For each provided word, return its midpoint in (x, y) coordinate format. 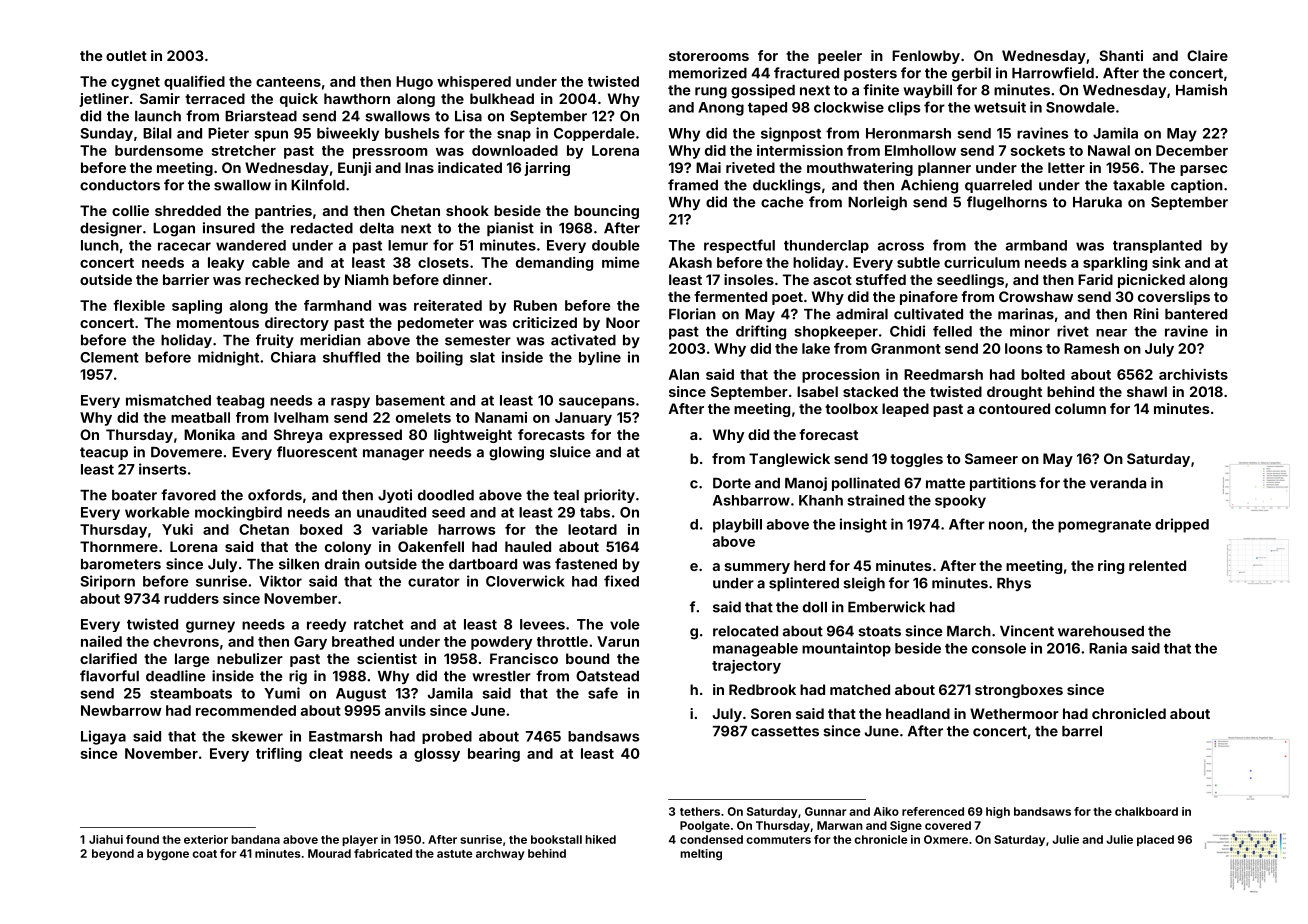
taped (767, 109)
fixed (621, 581)
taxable (1139, 185)
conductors (120, 185)
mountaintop (846, 649)
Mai (708, 167)
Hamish (1201, 90)
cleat (326, 753)
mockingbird (238, 513)
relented (1157, 565)
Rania (1108, 648)
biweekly (348, 134)
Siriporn (107, 582)
